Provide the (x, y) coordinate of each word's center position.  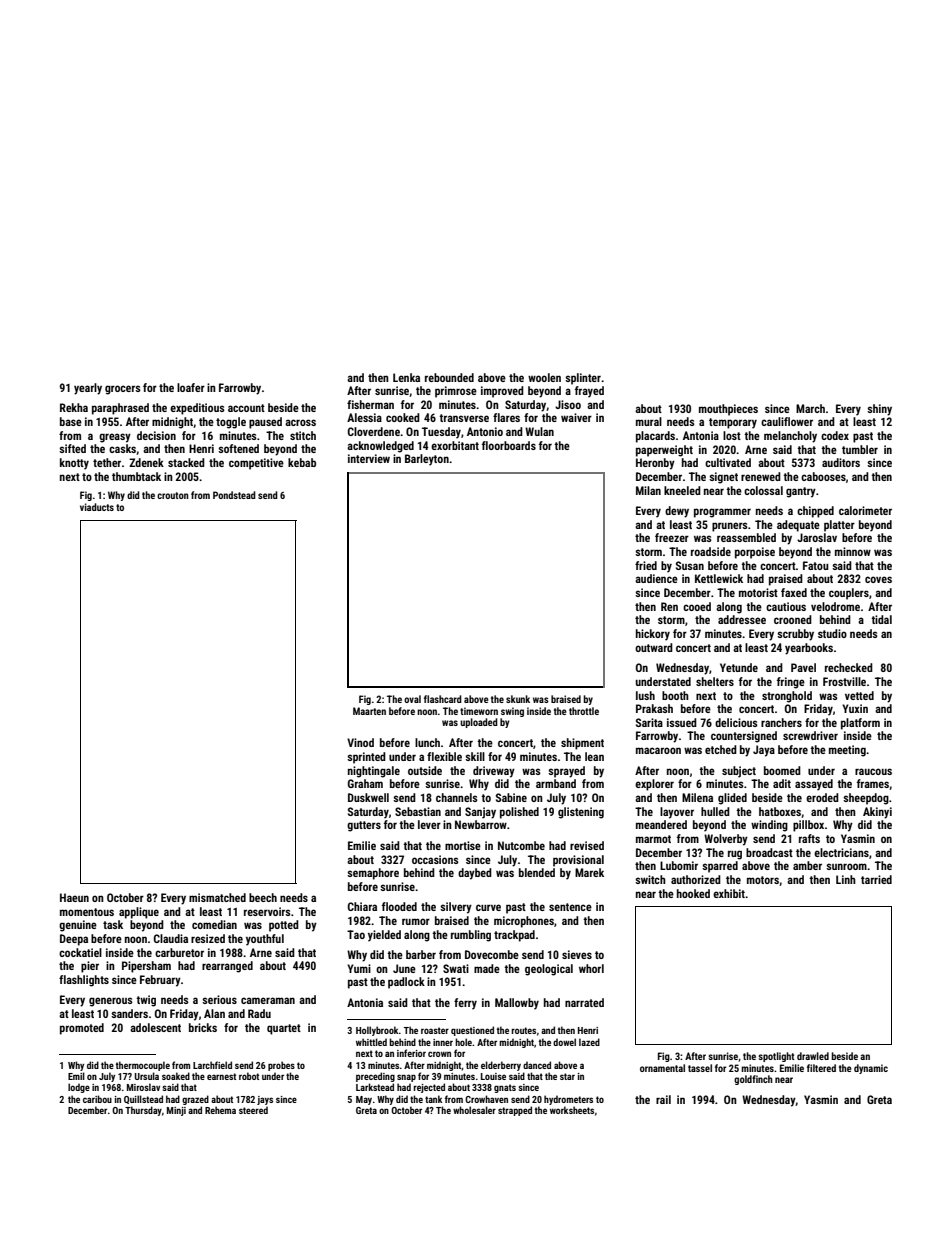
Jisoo (568, 404)
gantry (801, 492)
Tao (356, 934)
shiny (879, 410)
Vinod (360, 742)
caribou (97, 1099)
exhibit (729, 893)
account (246, 408)
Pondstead (234, 495)
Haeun (74, 897)
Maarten (369, 711)
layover (677, 813)
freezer (672, 537)
